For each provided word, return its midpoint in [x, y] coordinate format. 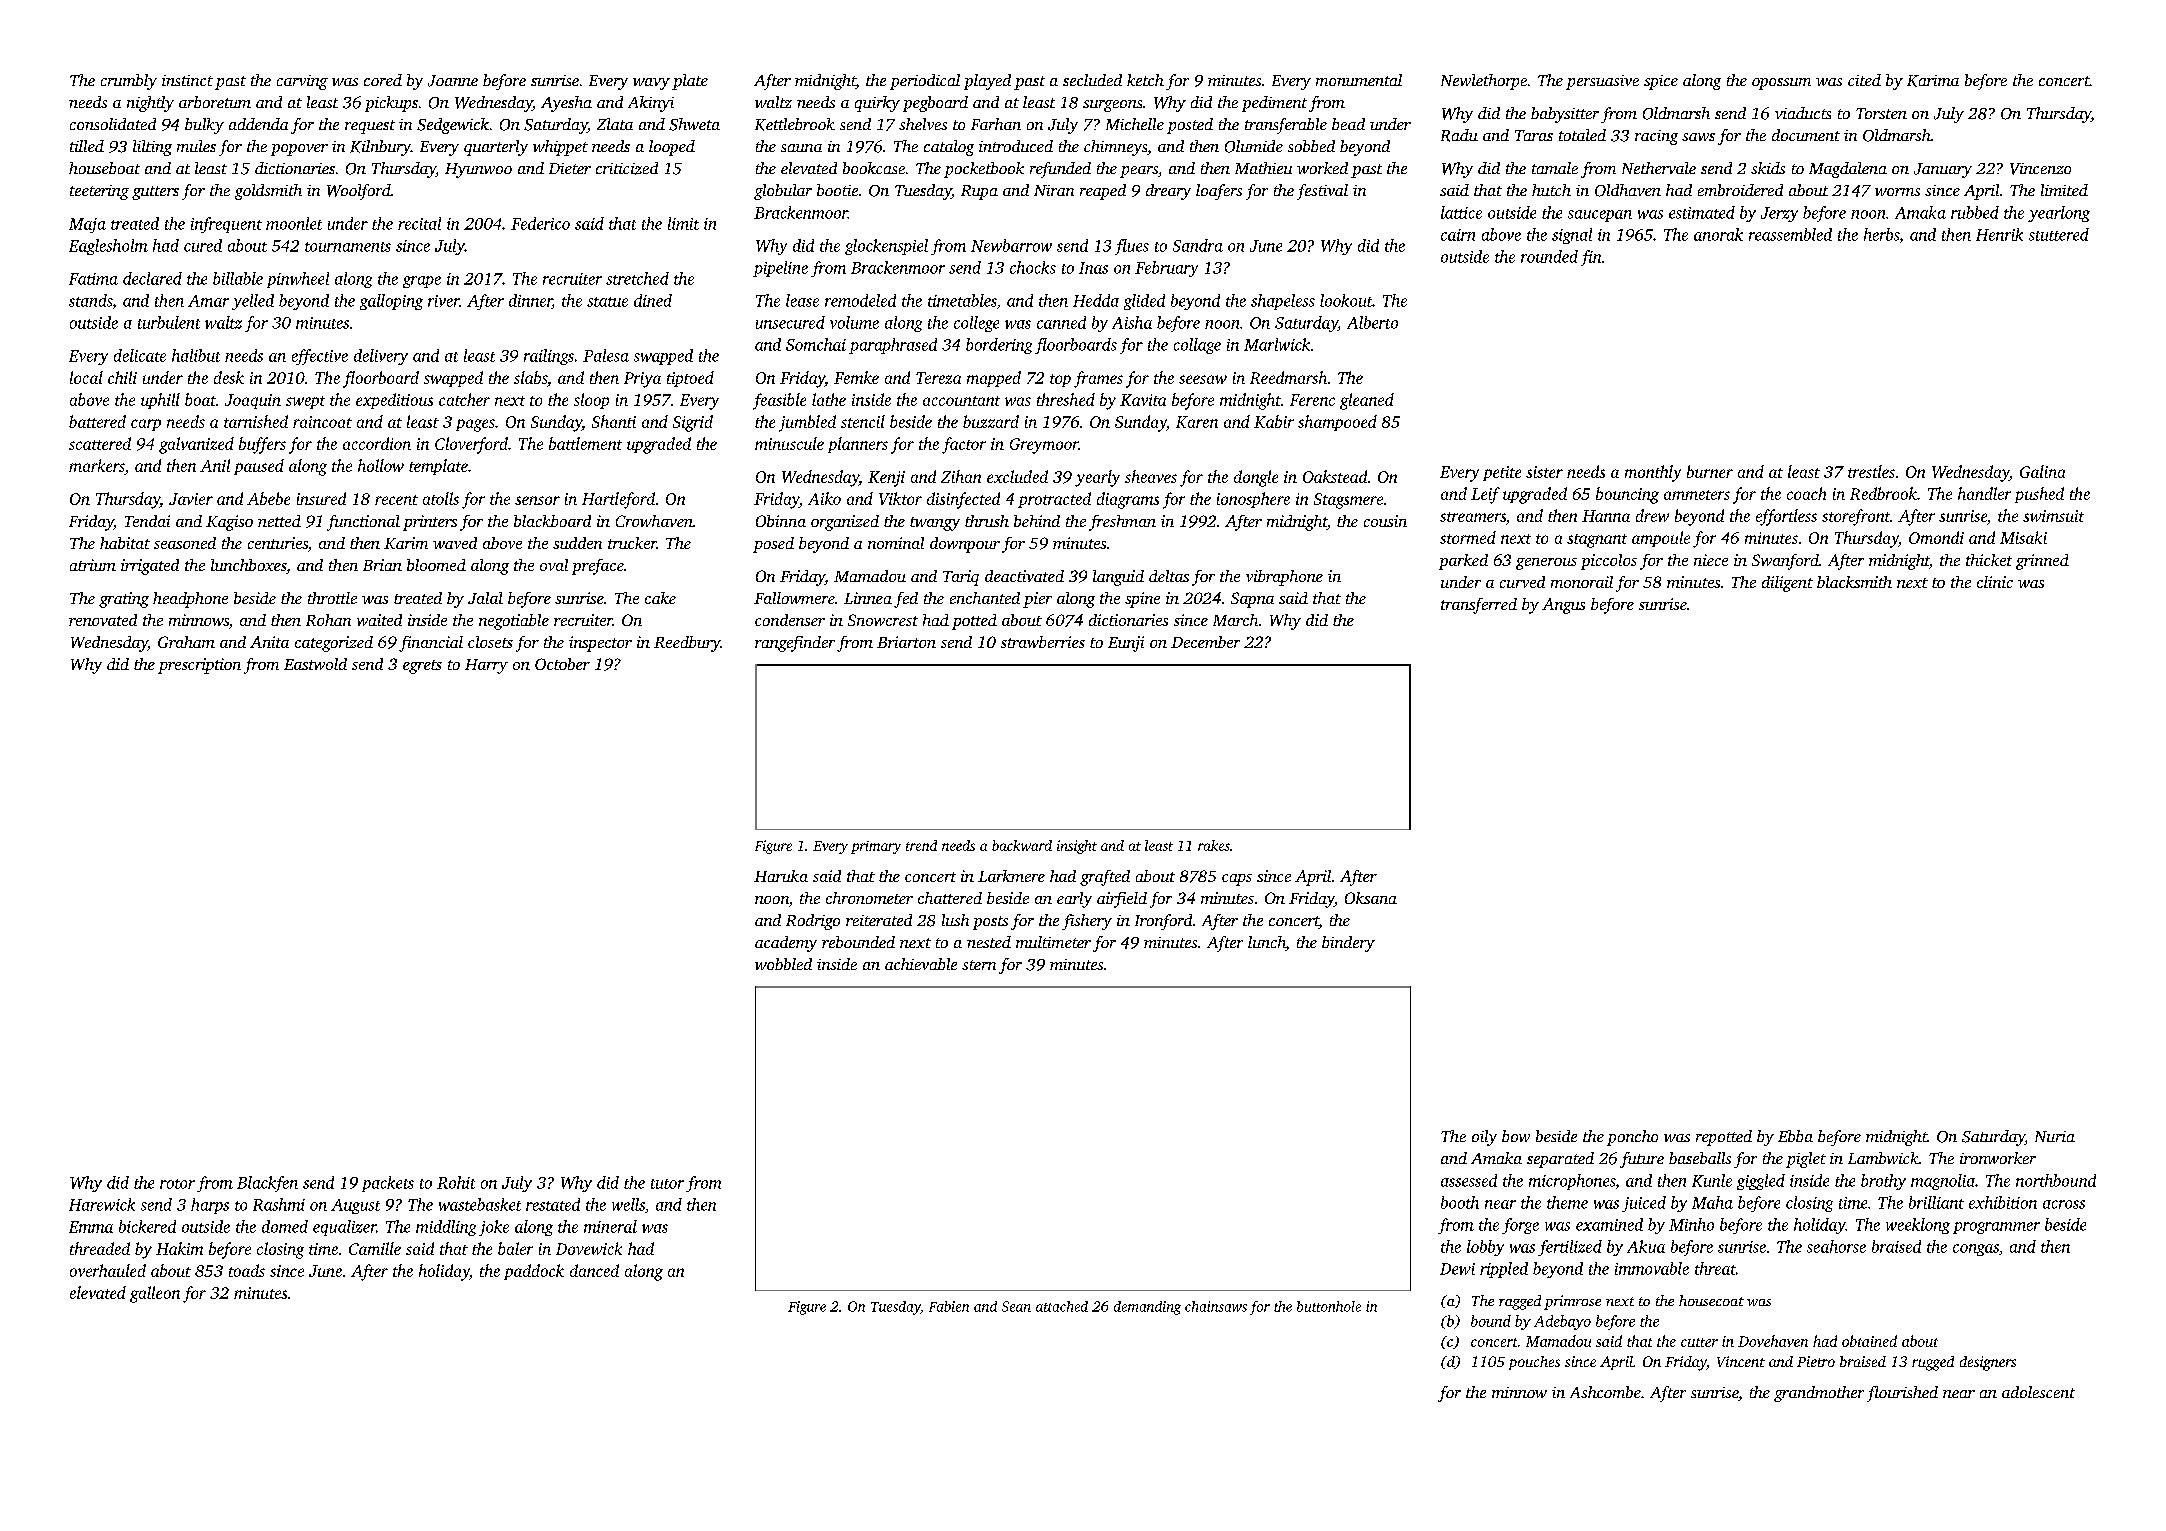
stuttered [2059, 234]
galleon [155, 1294]
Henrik [1999, 234]
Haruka [781, 876]
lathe [829, 399]
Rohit [456, 1182]
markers [97, 467]
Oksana [1371, 898]
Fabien [949, 1306]
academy [786, 944]
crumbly [129, 82]
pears [1139, 172]
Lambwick [1883, 1158]
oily [1484, 1138]
